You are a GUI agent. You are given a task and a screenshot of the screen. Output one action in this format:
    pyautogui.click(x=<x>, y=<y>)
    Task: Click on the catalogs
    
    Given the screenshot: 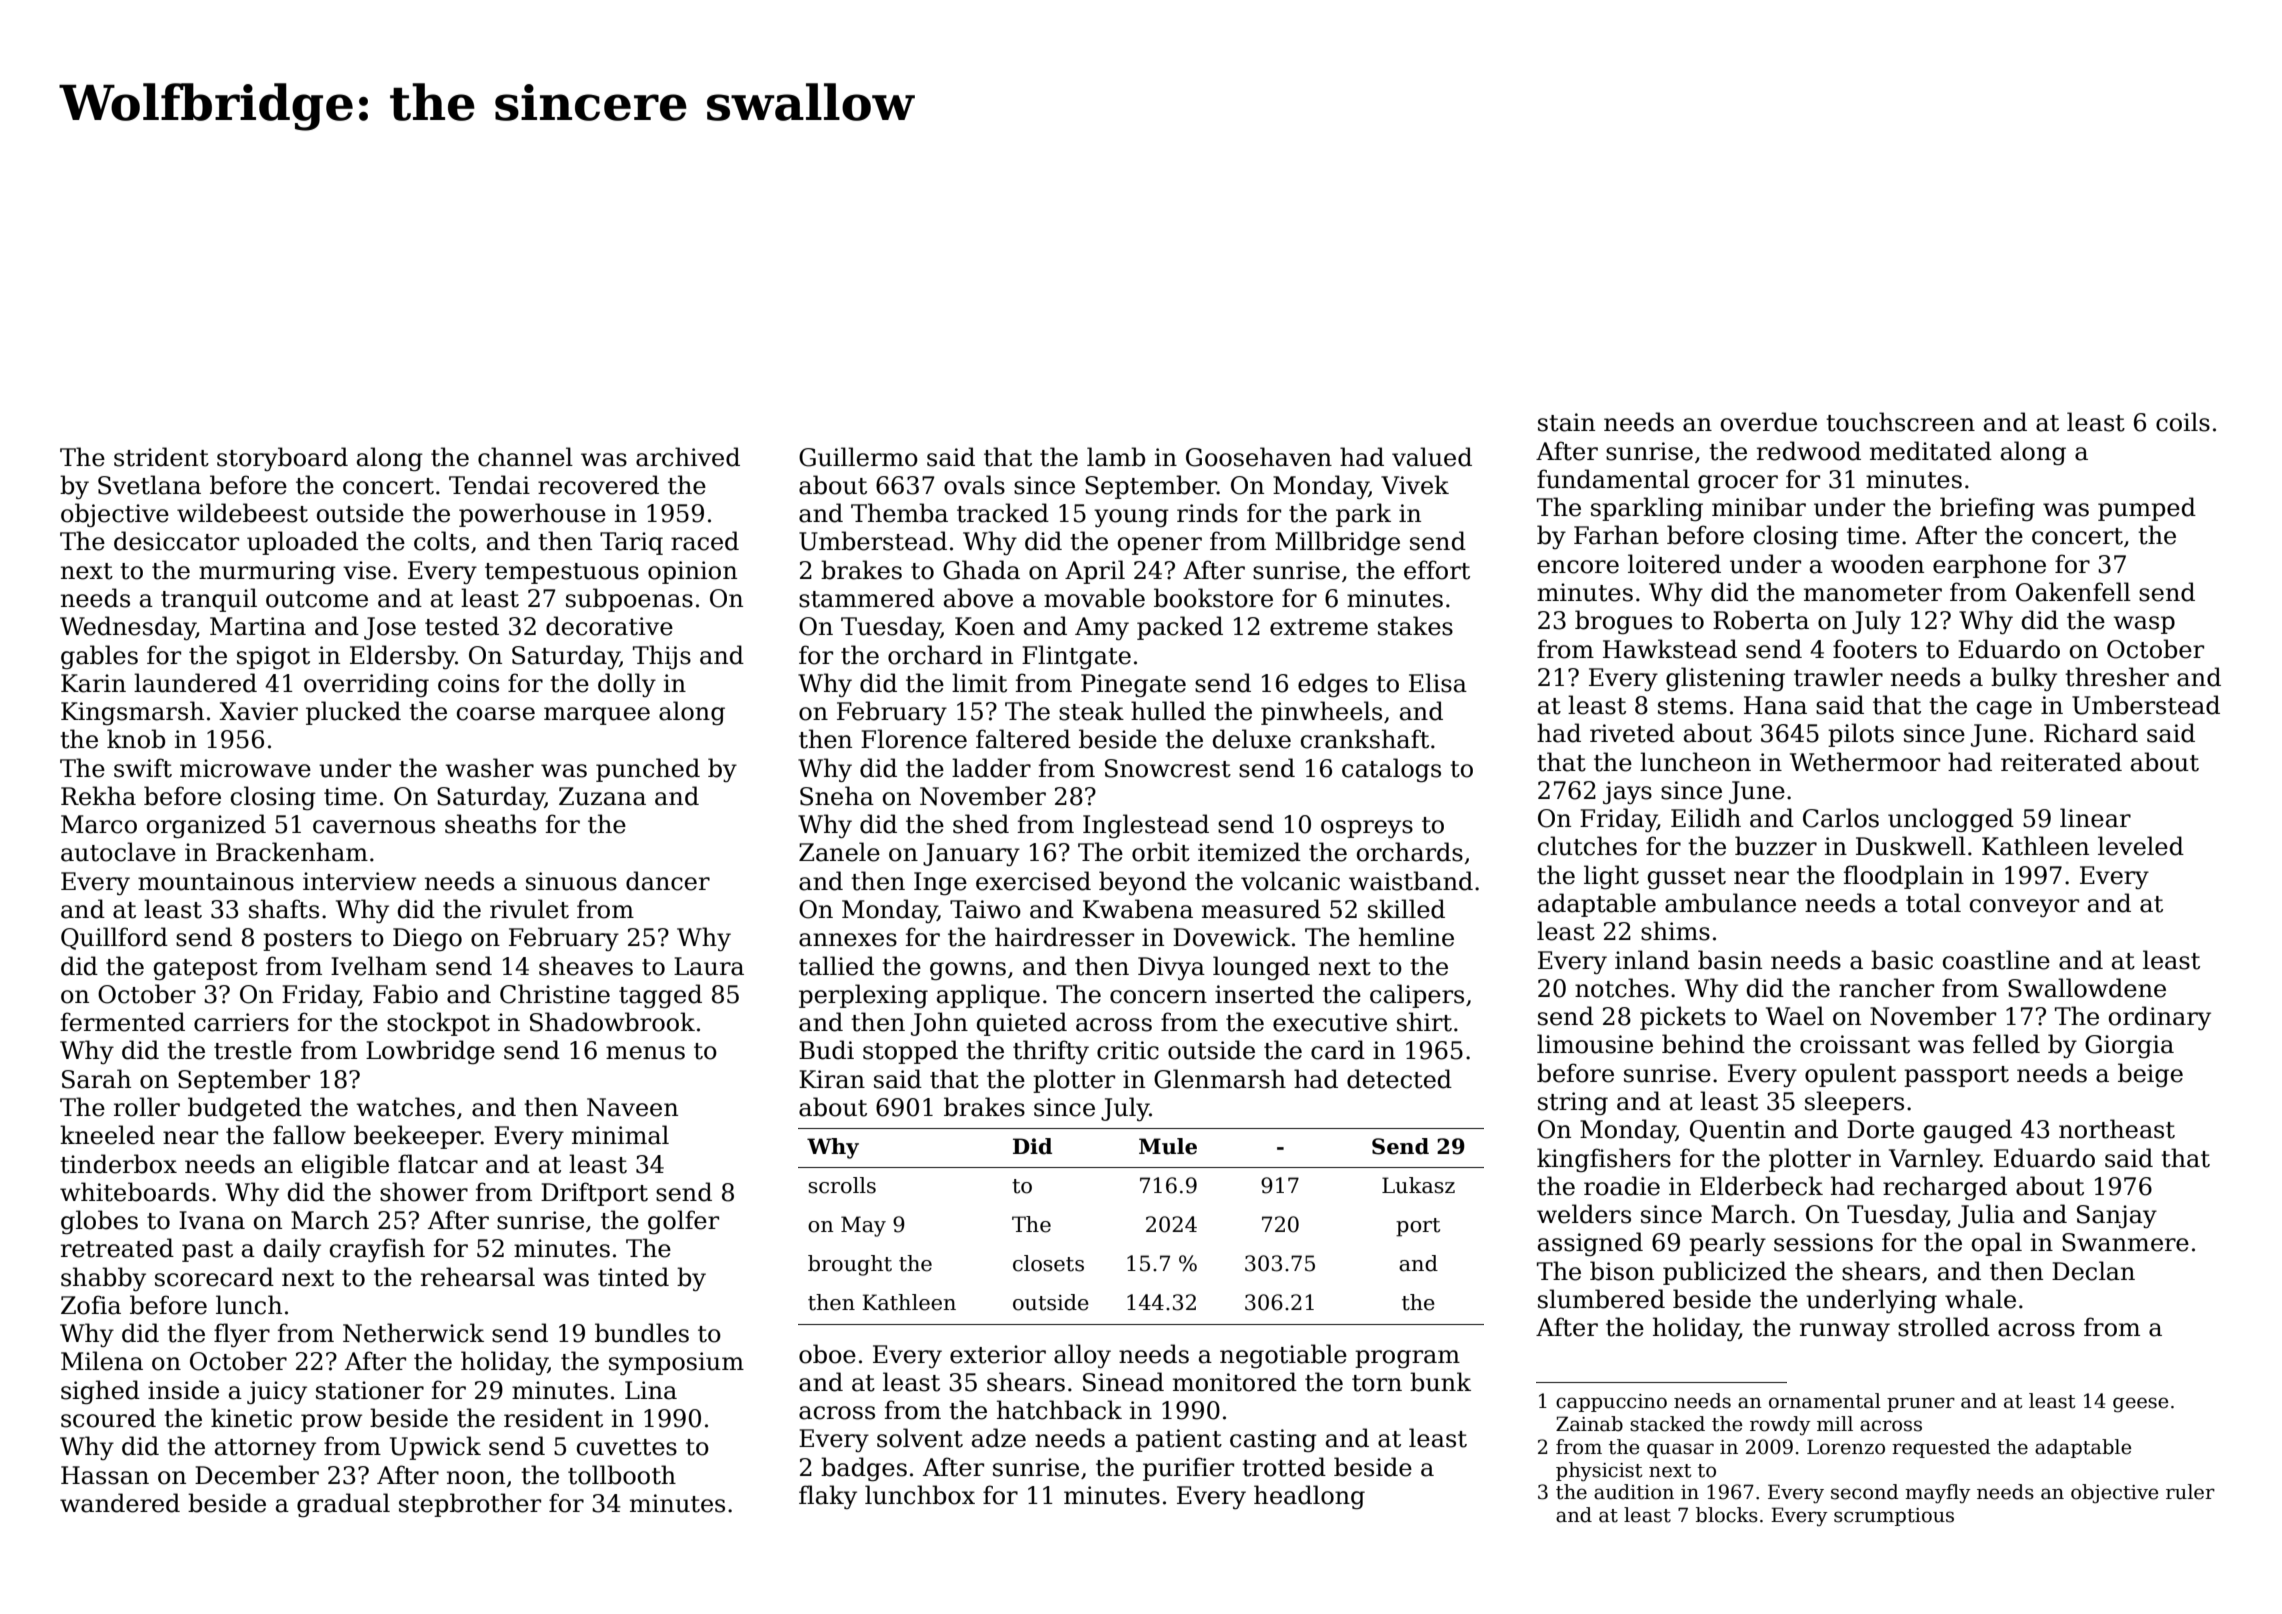 What is the action you would take?
    pyautogui.click(x=1391, y=770)
